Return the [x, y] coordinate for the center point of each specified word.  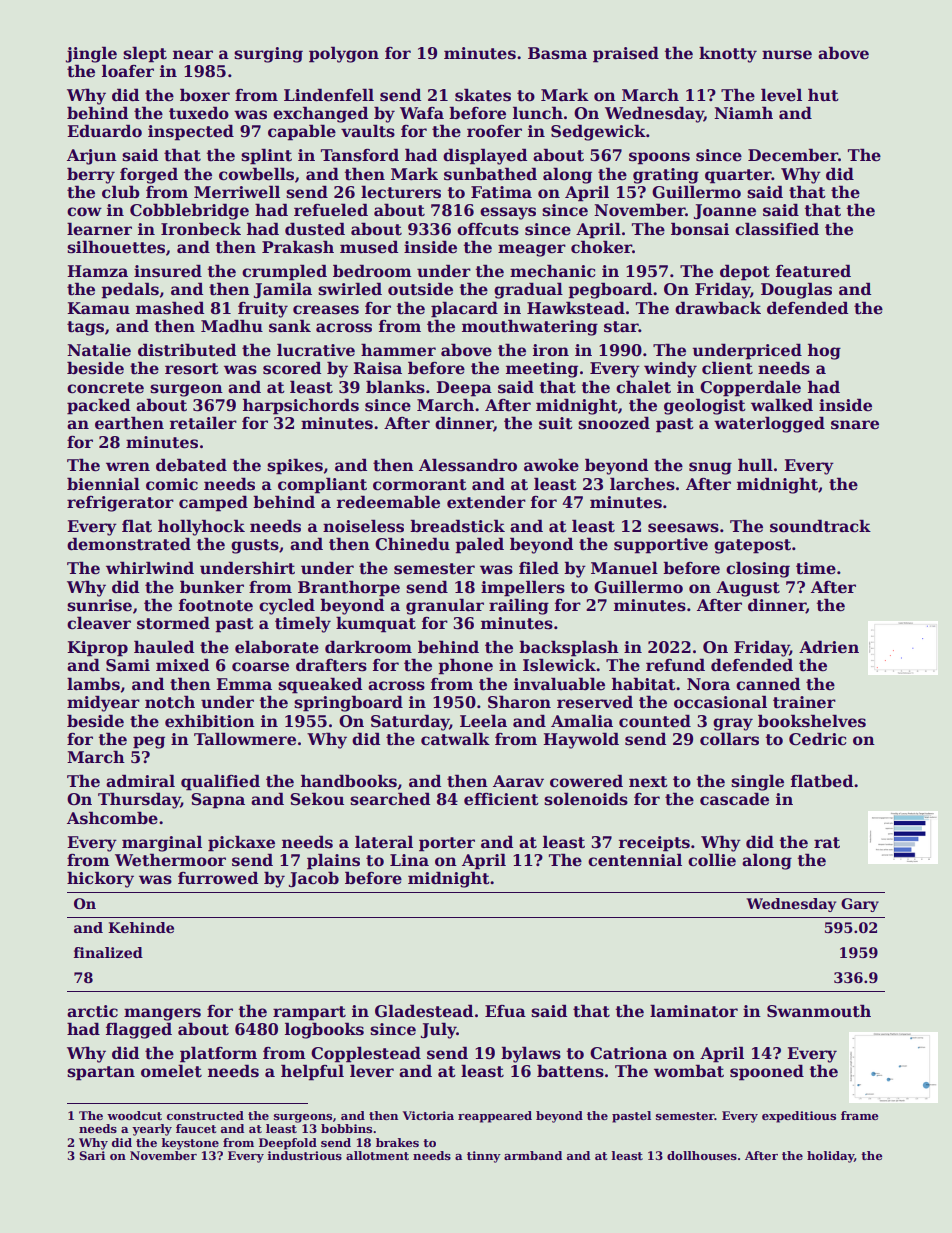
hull [755, 465]
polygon [344, 54]
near [193, 55]
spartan [101, 1073]
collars [729, 739]
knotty [728, 54]
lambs [93, 684]
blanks [395, 387]
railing [519, 606]
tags [85, 328]
